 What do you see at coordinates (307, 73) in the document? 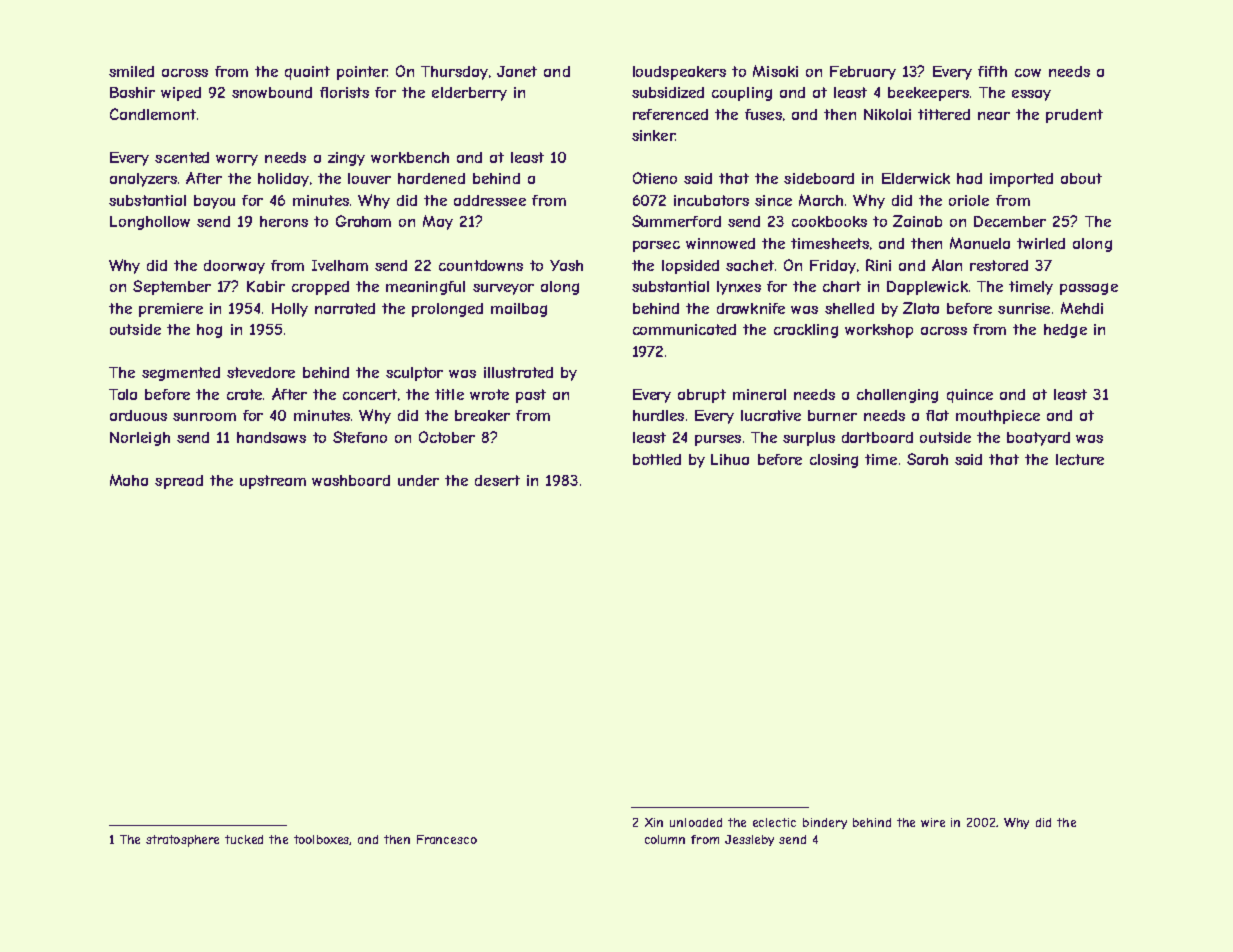
I see `quaint` at bounding box center [307, 73].
